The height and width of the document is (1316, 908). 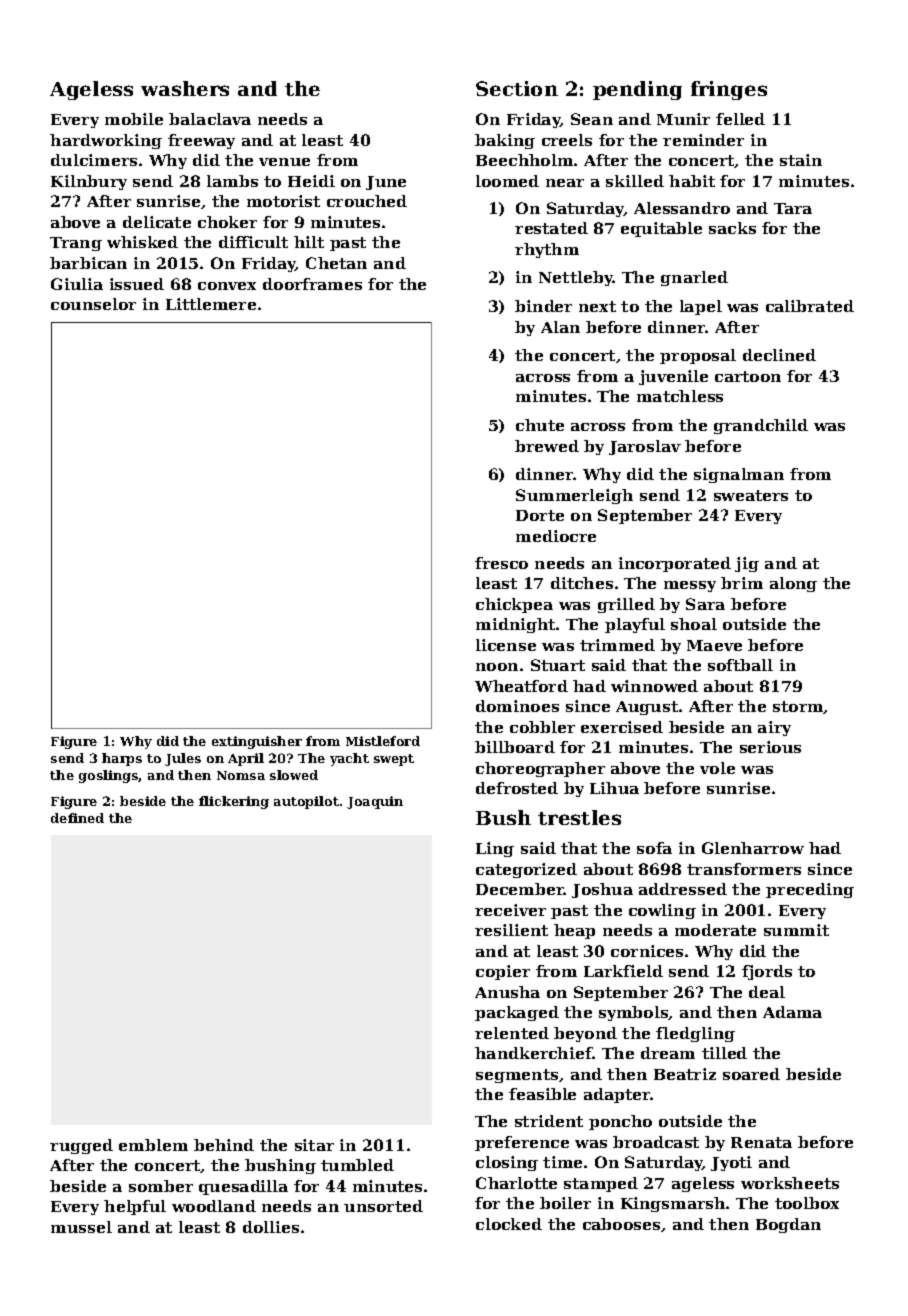 I want to click on defined, so click(x=77, y=818).
